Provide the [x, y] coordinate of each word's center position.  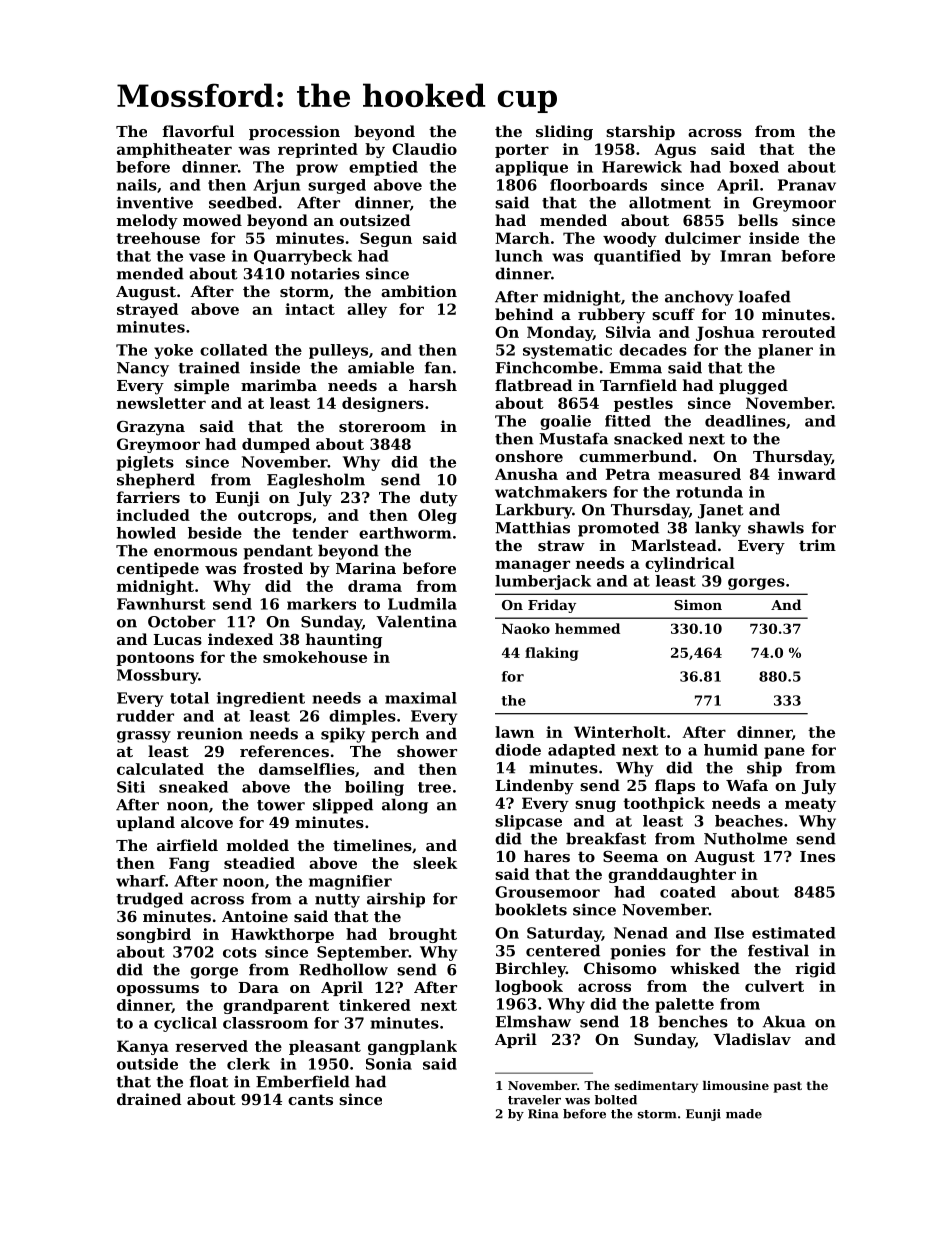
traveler [534, 1100]
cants [310, 1099]
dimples [362, 717]
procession [294, 132]
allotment [670, 202]
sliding [564, 133]
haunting [344, 641]
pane [784, 753]
